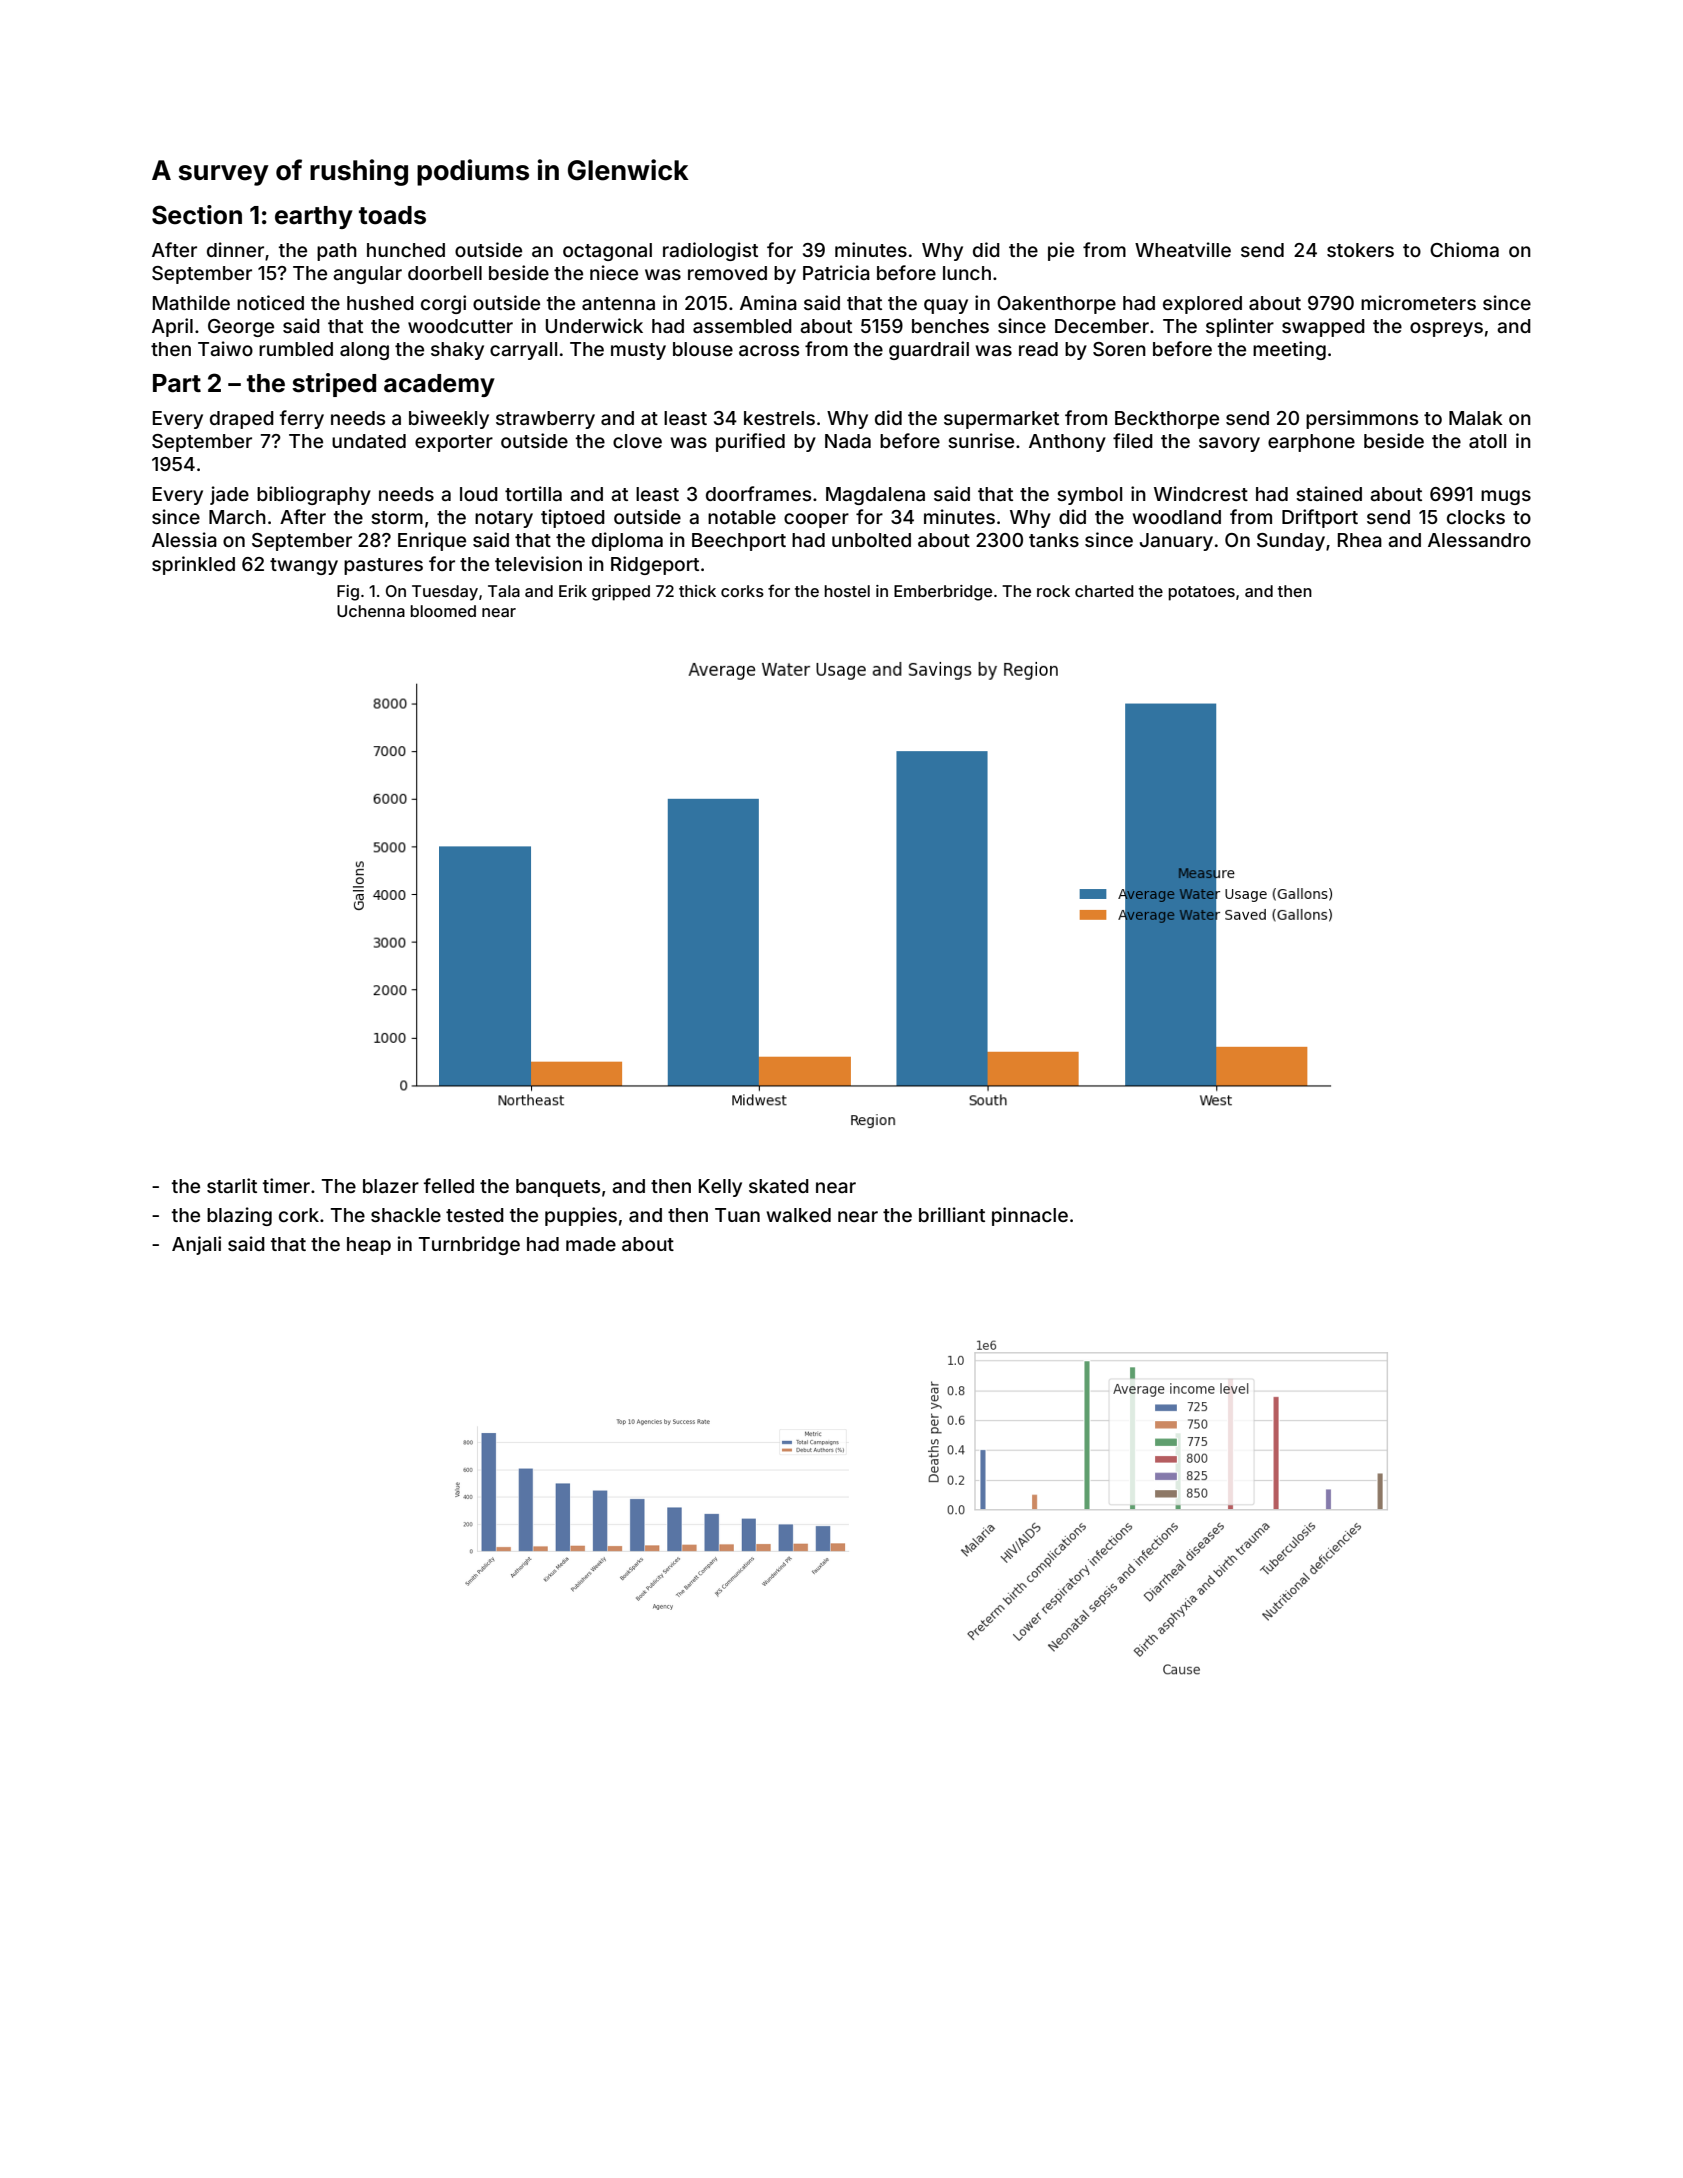 The width and height of the document is (1683, 2178). What do you see at coordinates (779, 418) in the document?
I see `kestrels` at bounding box center [779, 418].
